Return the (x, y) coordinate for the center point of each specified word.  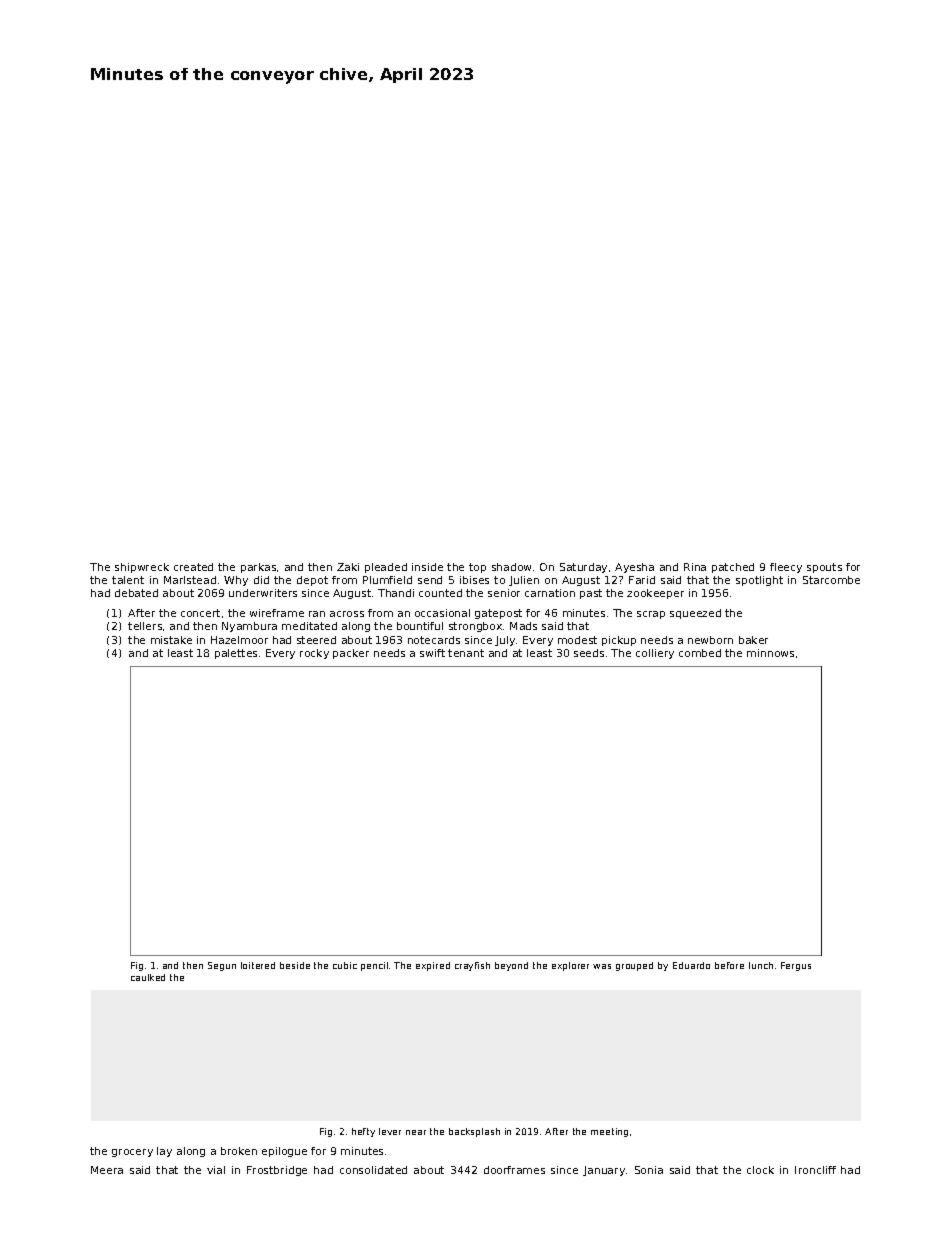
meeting (609, 1132)
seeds (589, 653)
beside (295, 965)
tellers (145, 626)
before (729, 965)
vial (216, 1170)
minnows (770, 653)
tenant (466, 653)
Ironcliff (815, 1170)
